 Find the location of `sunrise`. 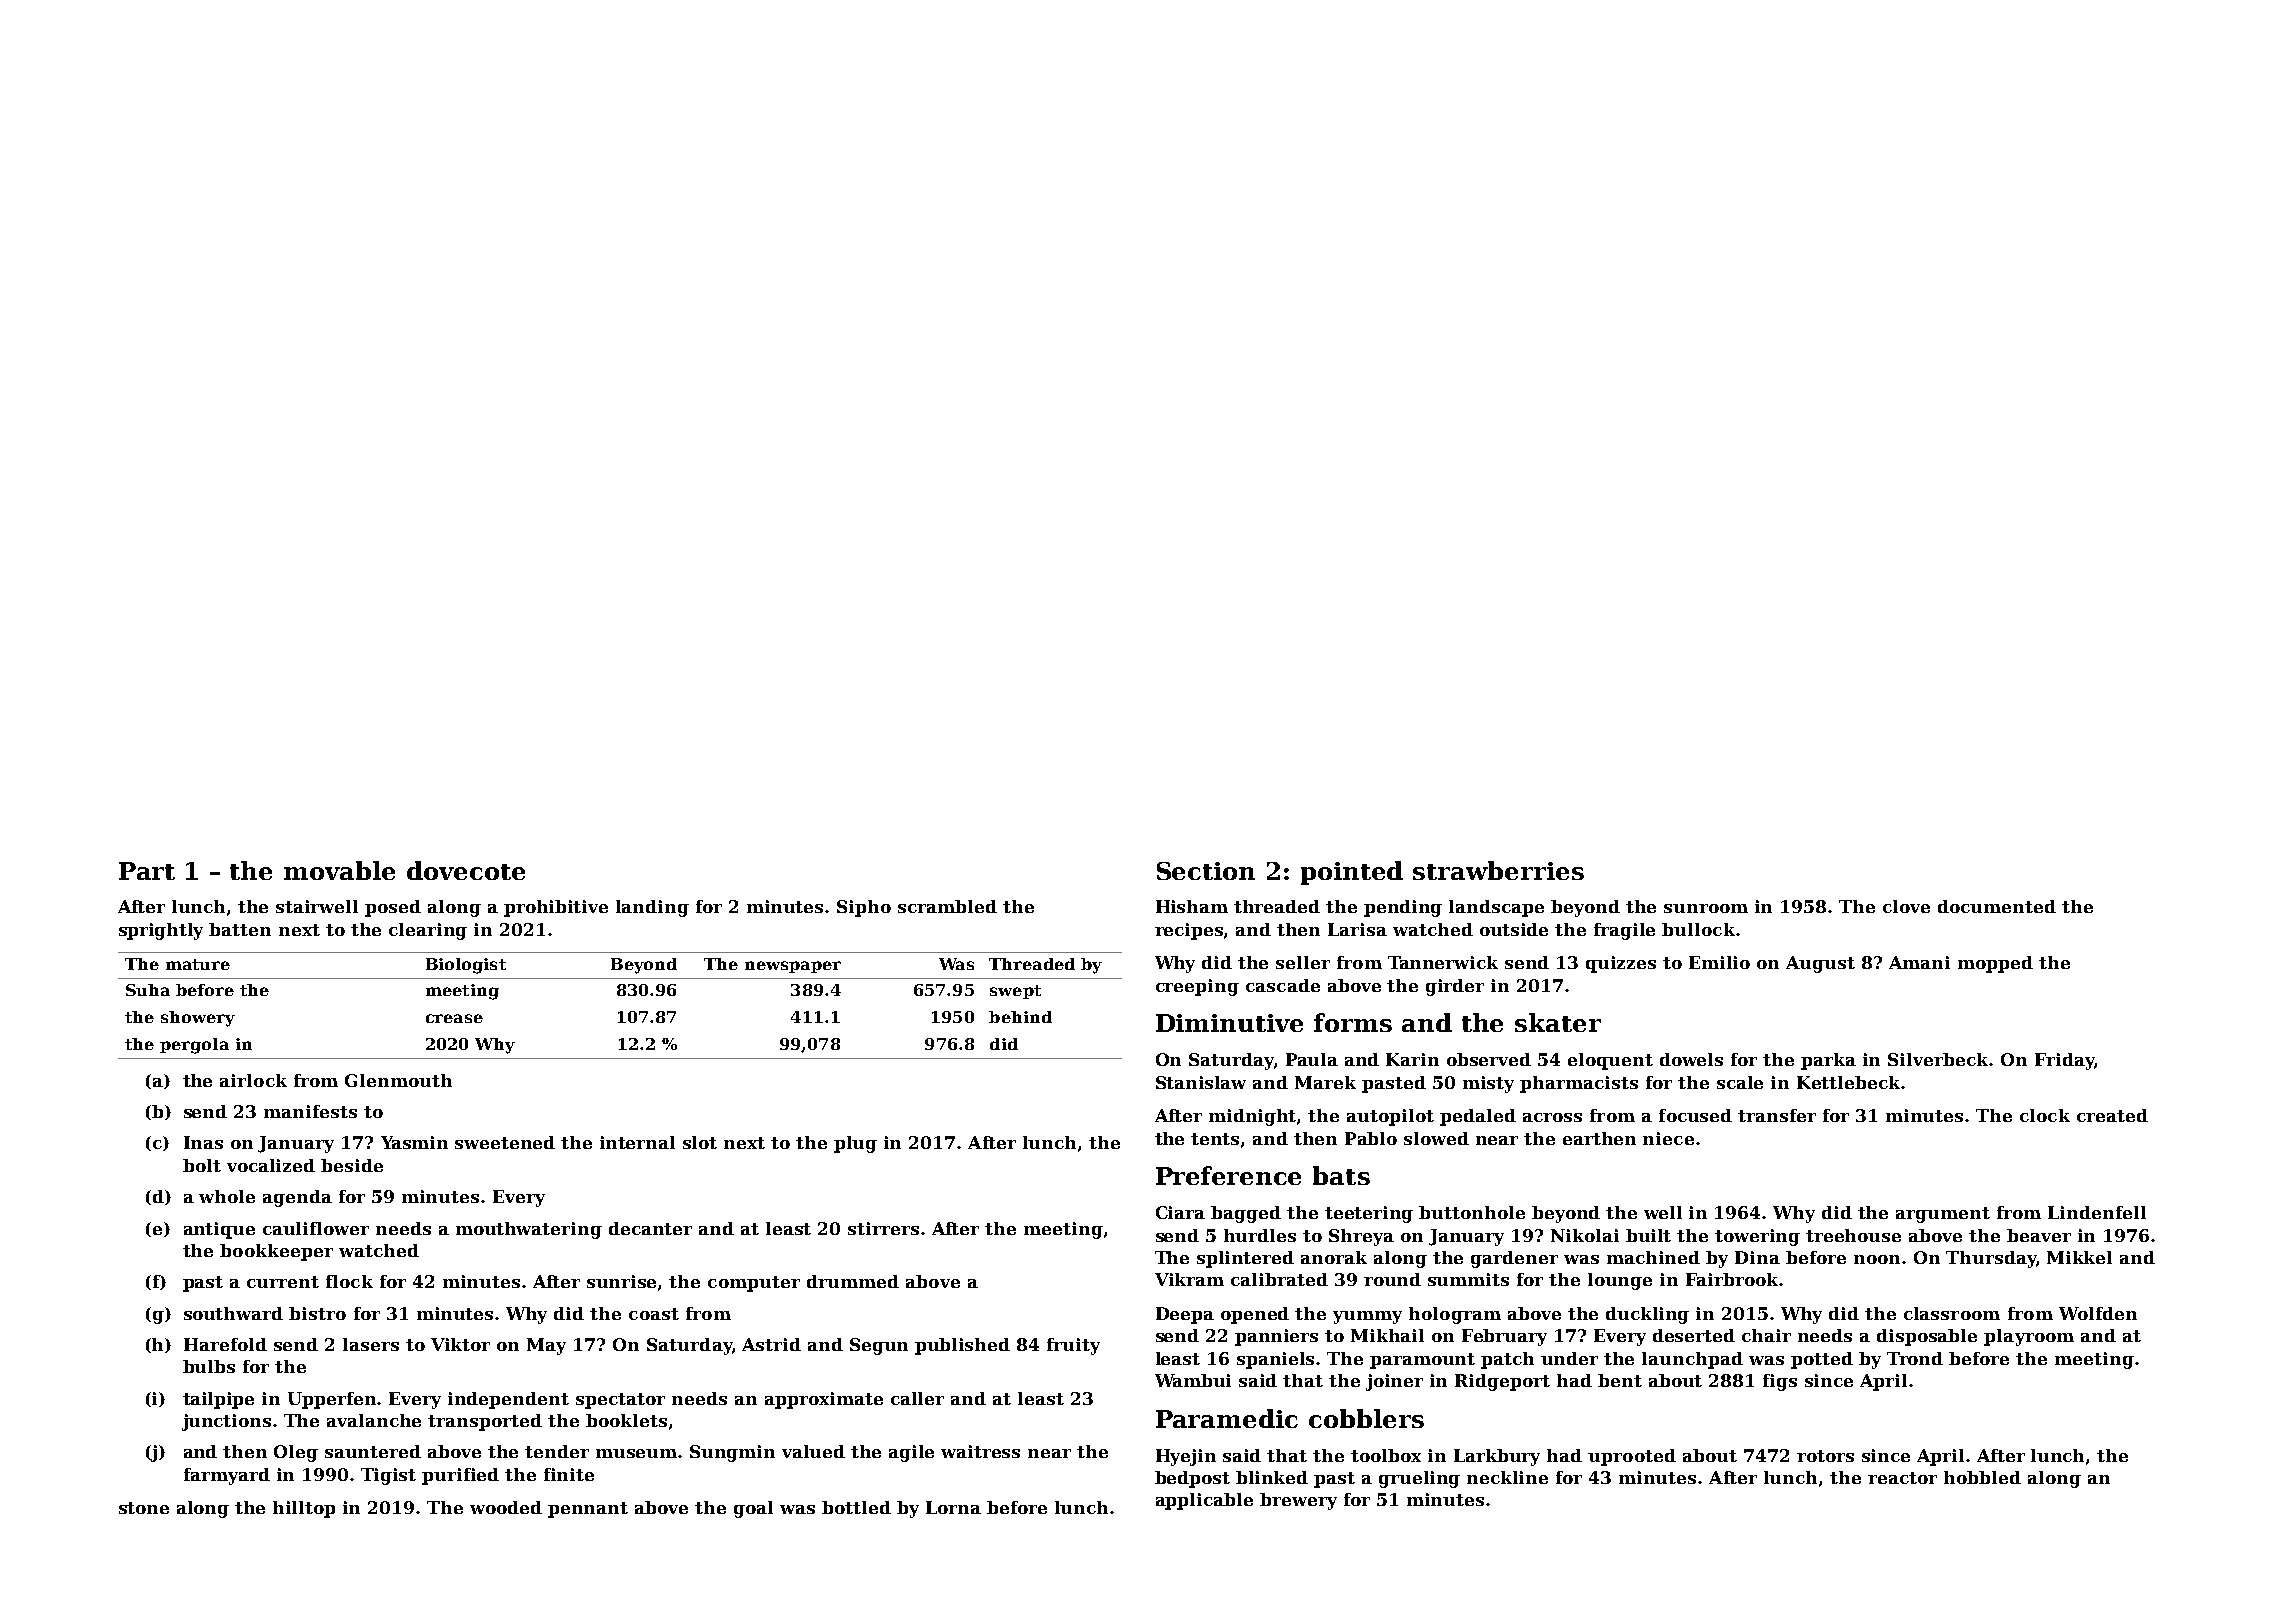

sunrise is located at coordinates (621, 1281).
